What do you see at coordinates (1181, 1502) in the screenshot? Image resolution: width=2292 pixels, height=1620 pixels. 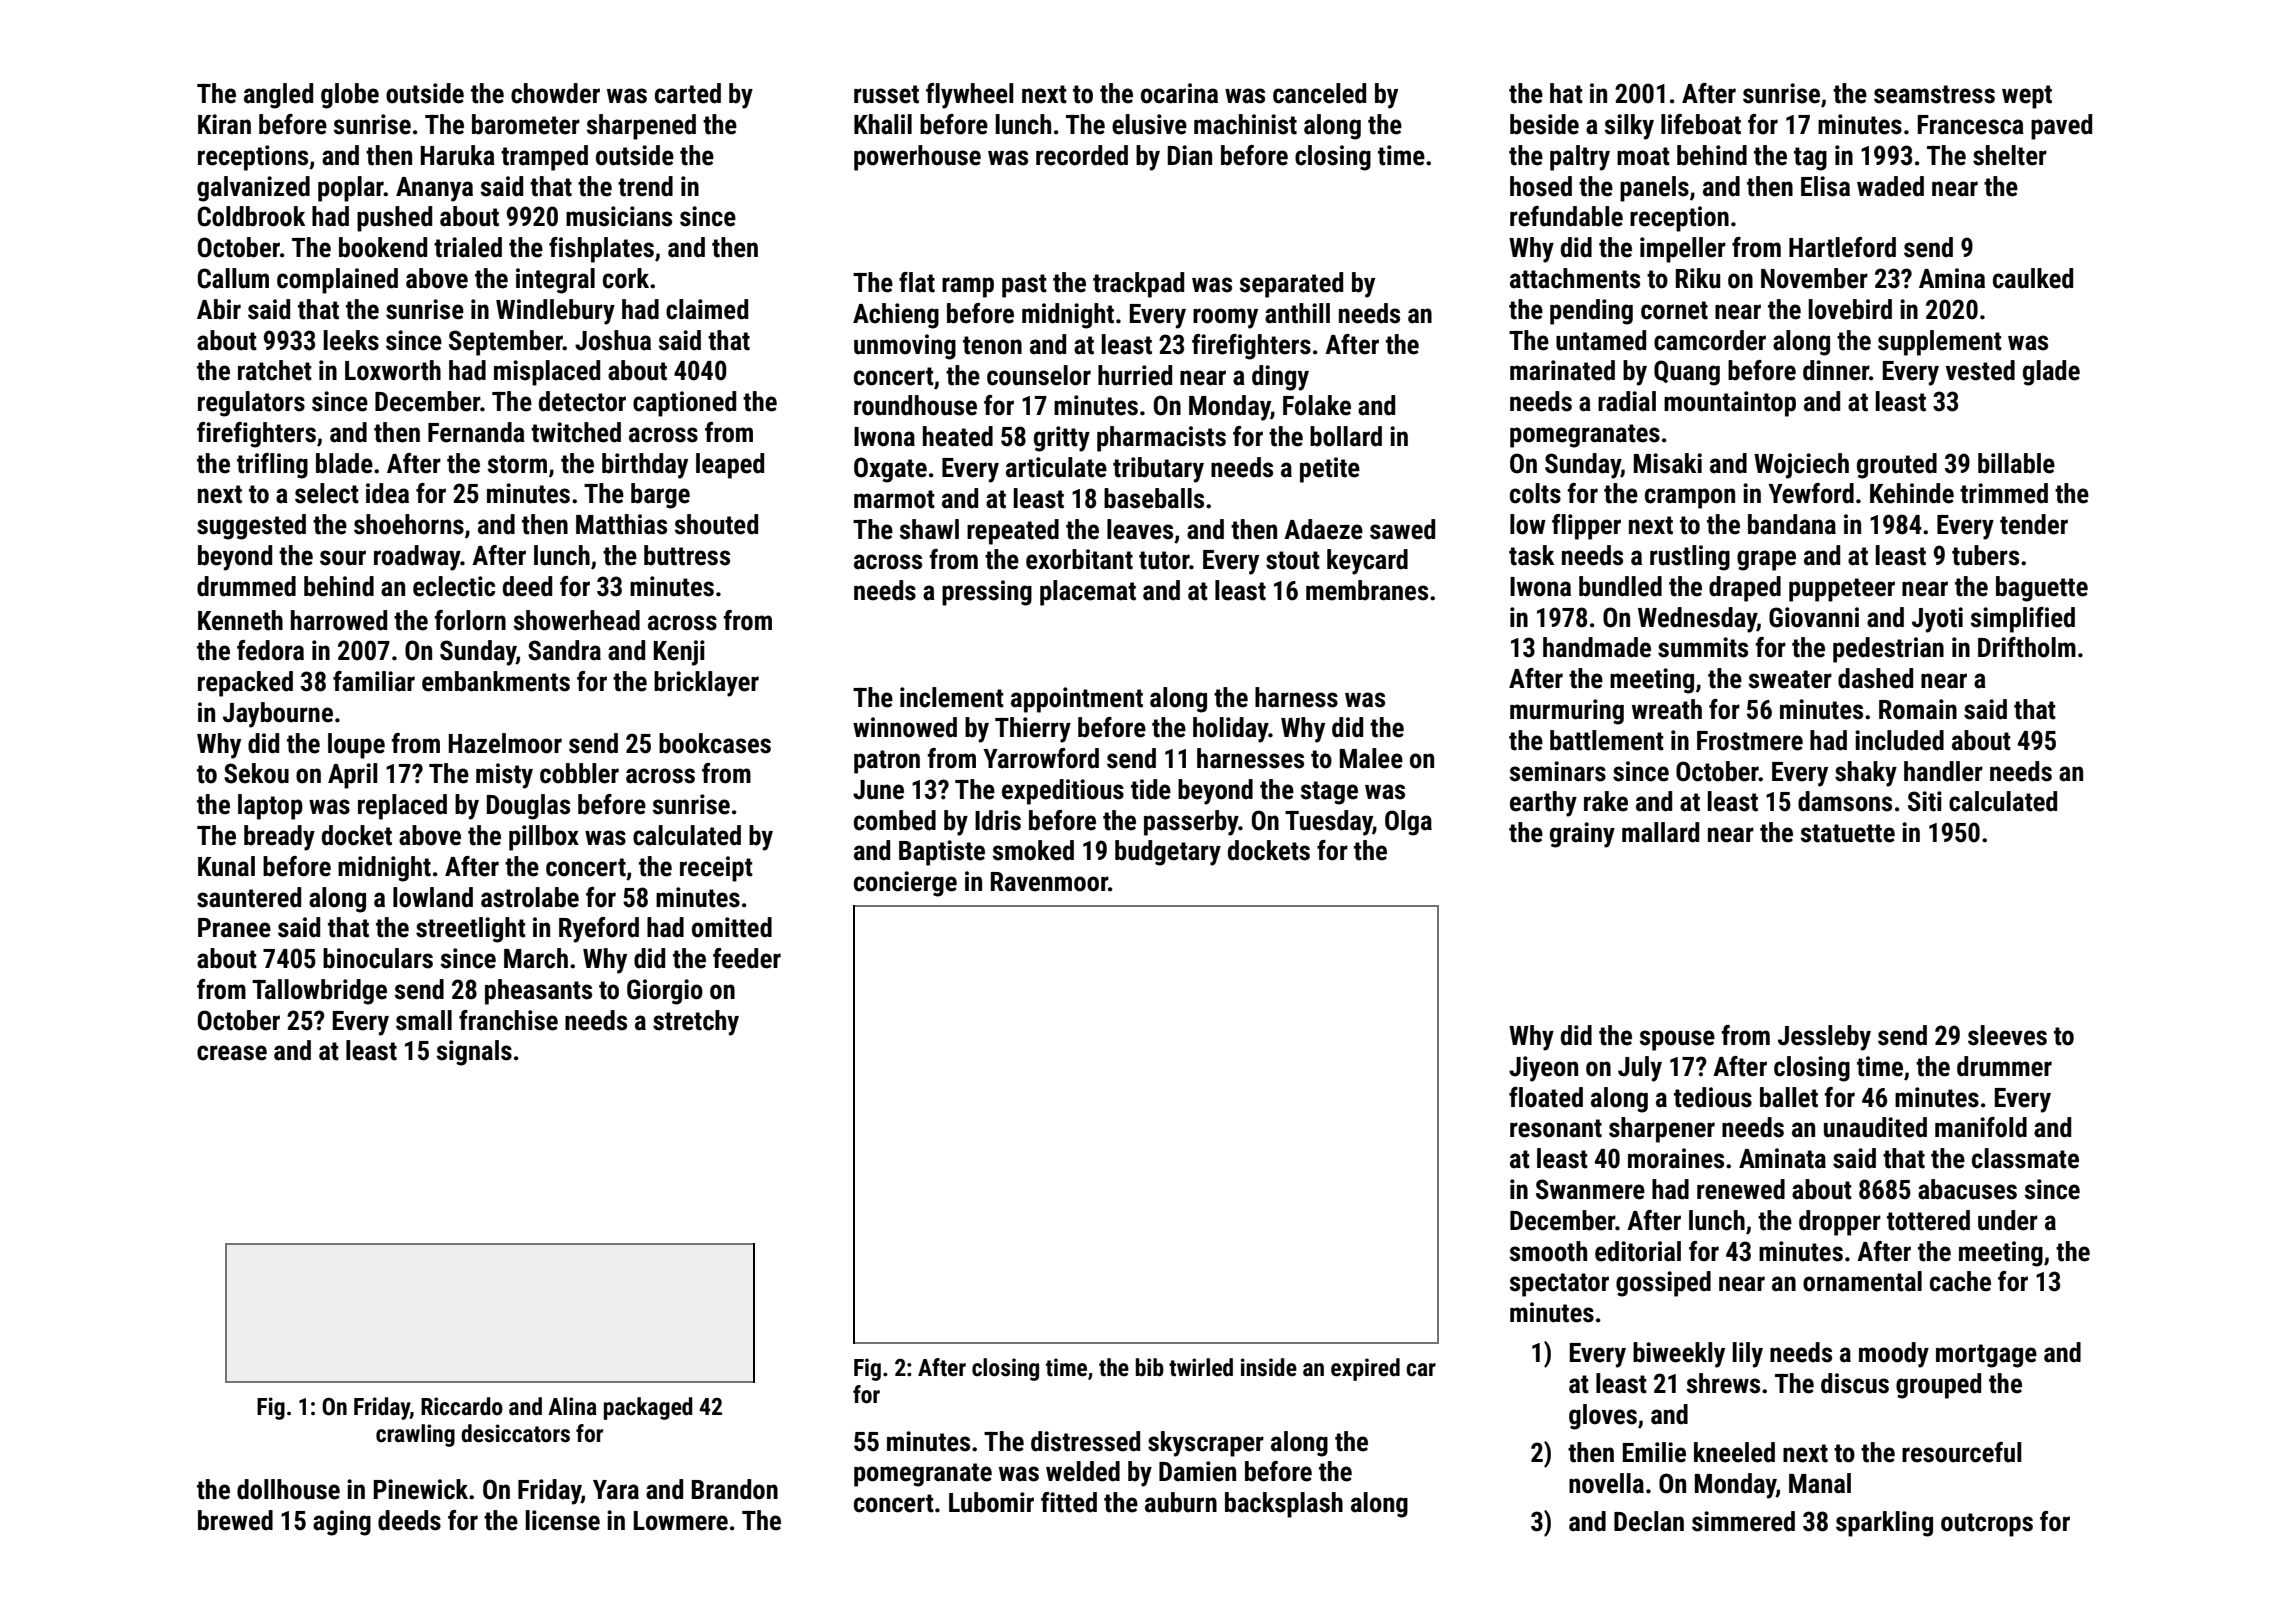 I see `auburn` at bounding box center [1181, 1502].
